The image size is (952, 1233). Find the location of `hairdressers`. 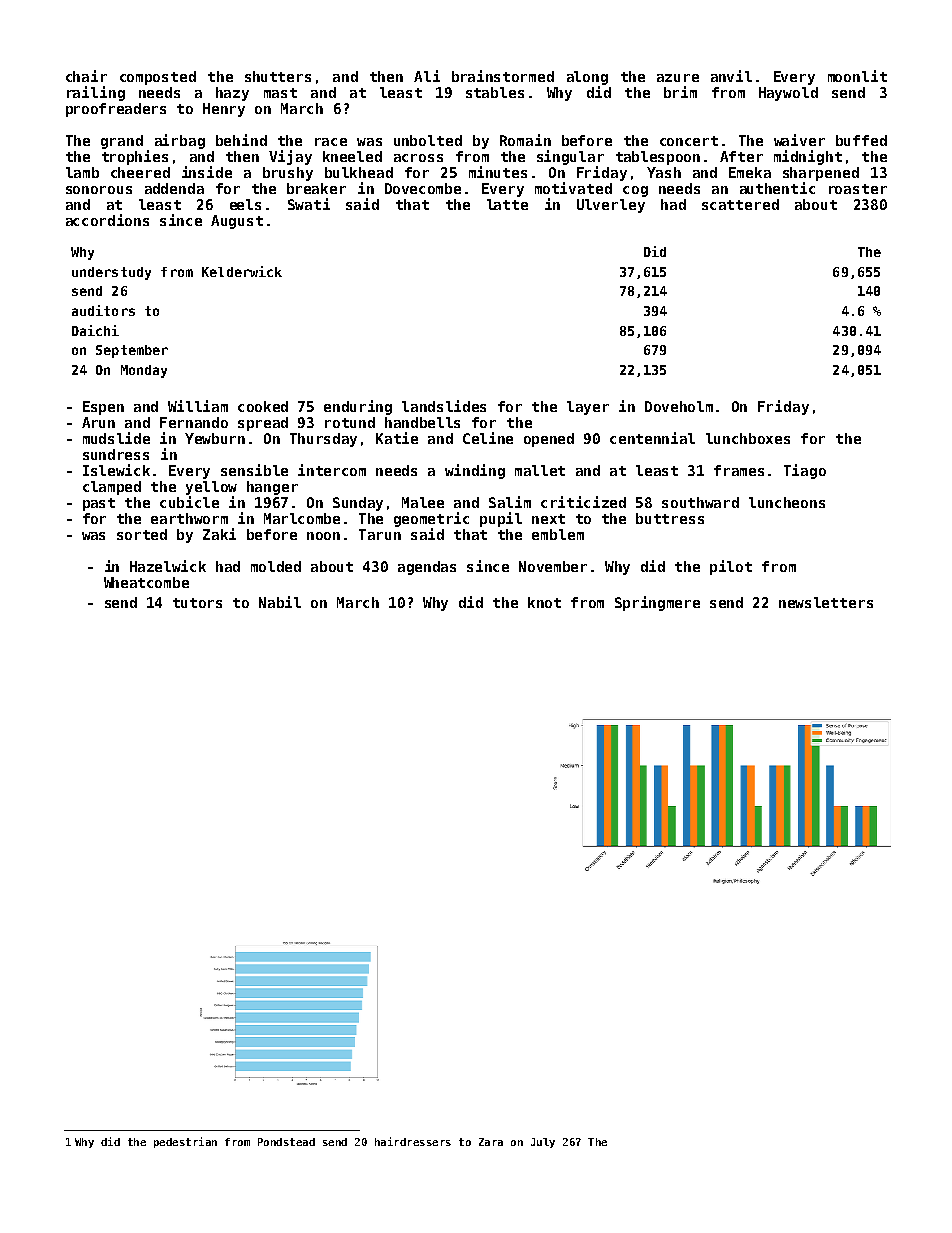

hairdressers is located at coordinates (413, 1141).
